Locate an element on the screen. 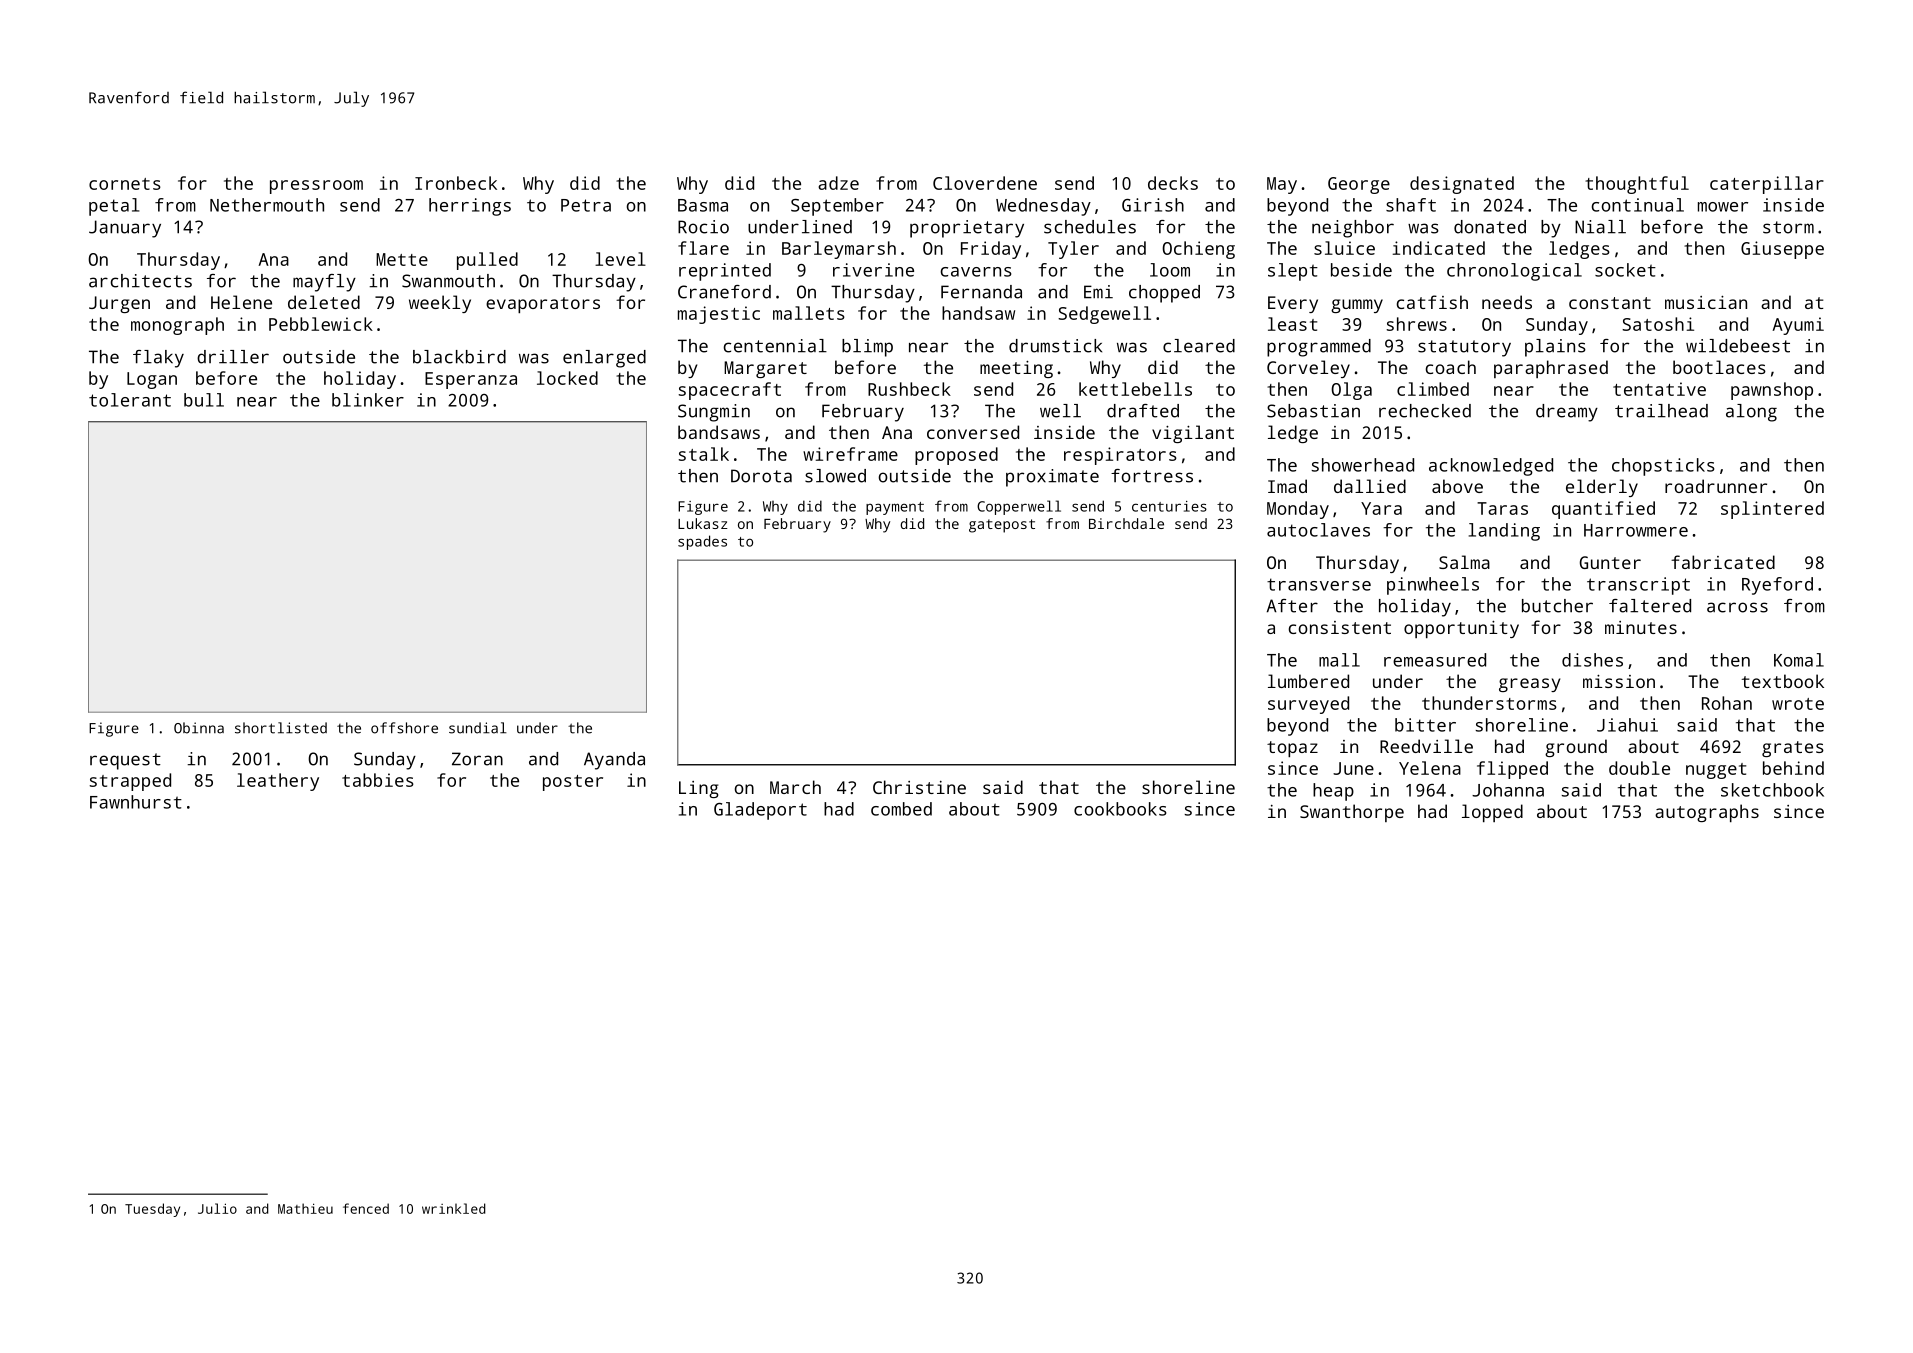 The image size is (1913, 1353). Fawnhurst is located at coordinates (136, 802).
